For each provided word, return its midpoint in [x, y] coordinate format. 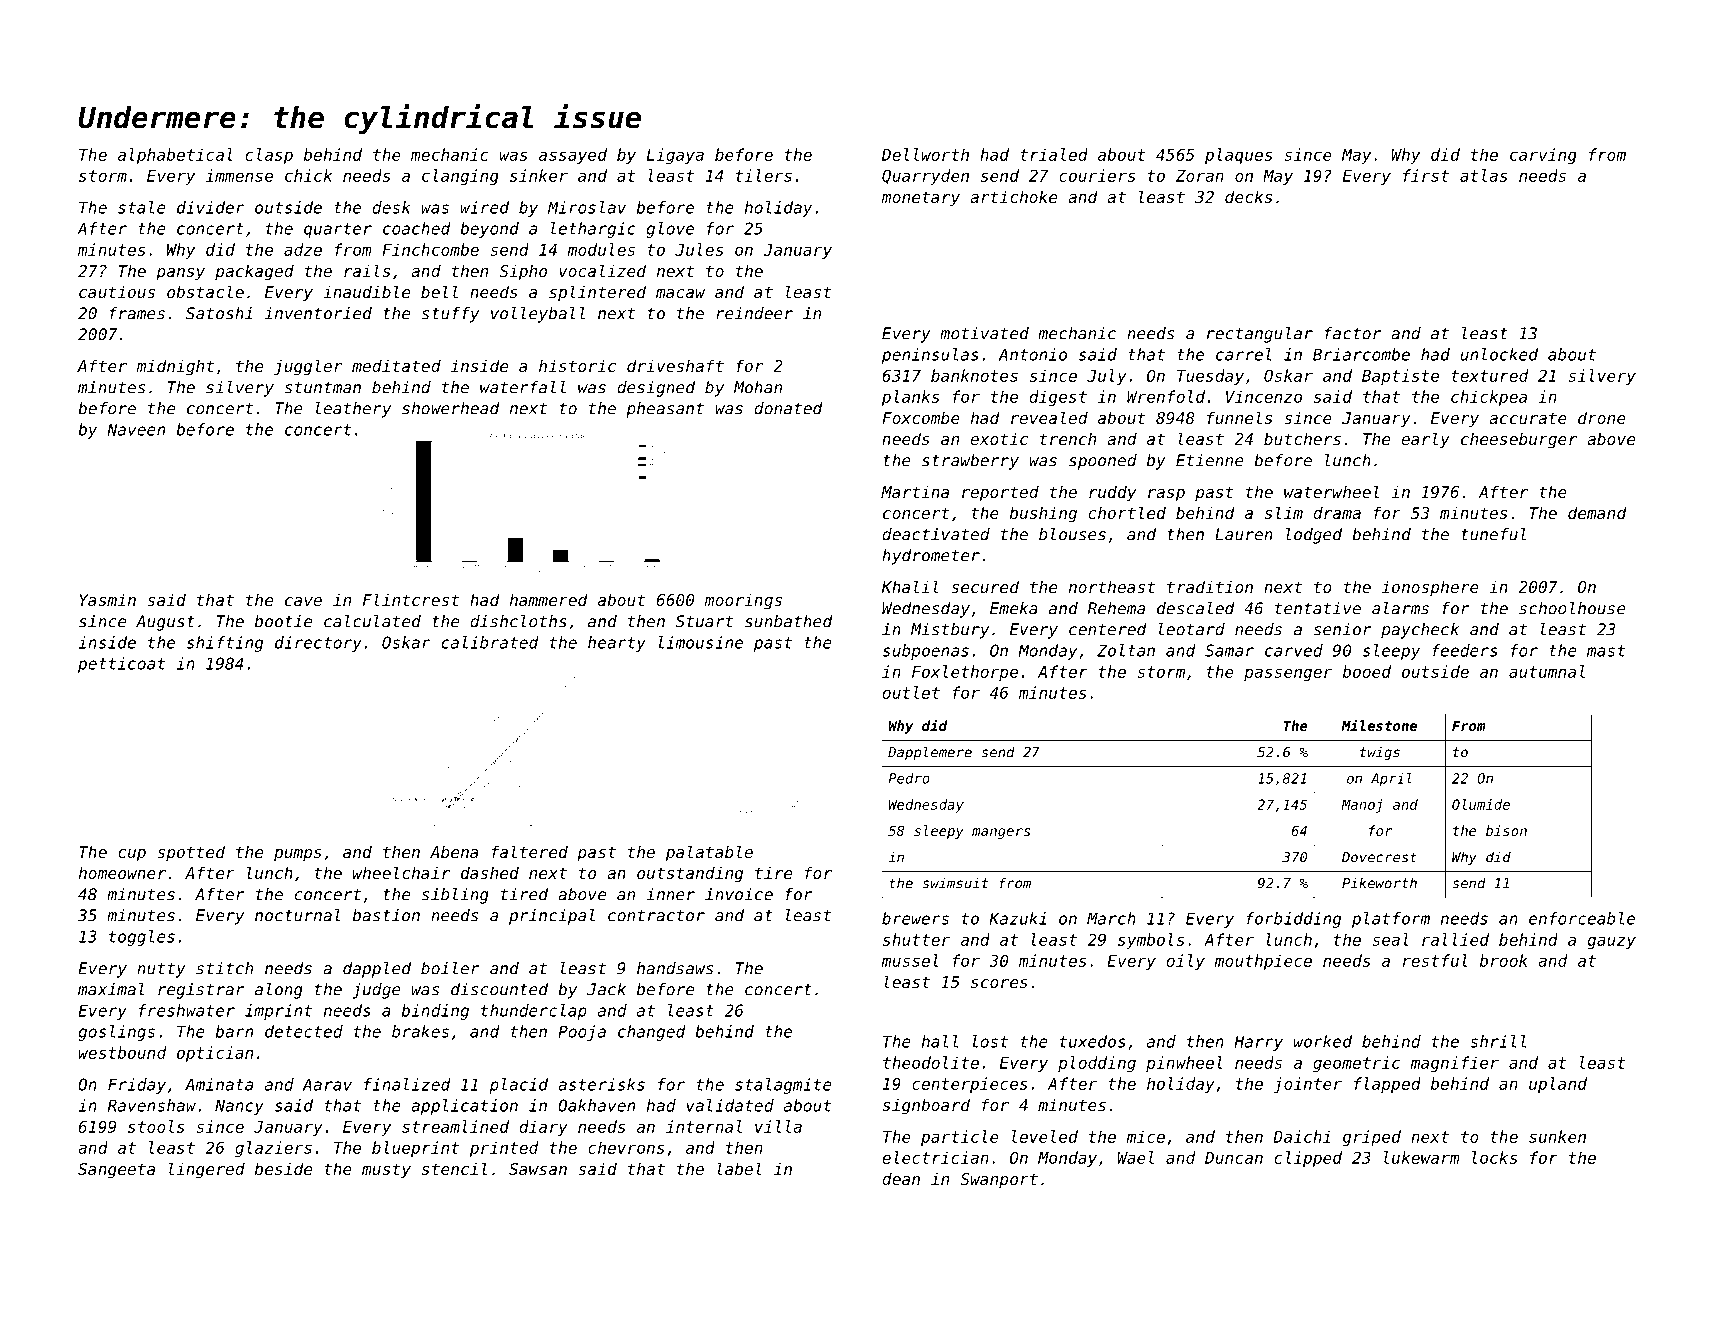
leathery [353, 410]
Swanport [999, 1181]
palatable [709, 853]
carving [1543, 156]
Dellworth [925, 154]
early [1426, 440]
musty [386, 1171]
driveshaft [675, 365]
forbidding [1293, 920]
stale [142, 207]
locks [1494, 1157]
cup [132, 855]
